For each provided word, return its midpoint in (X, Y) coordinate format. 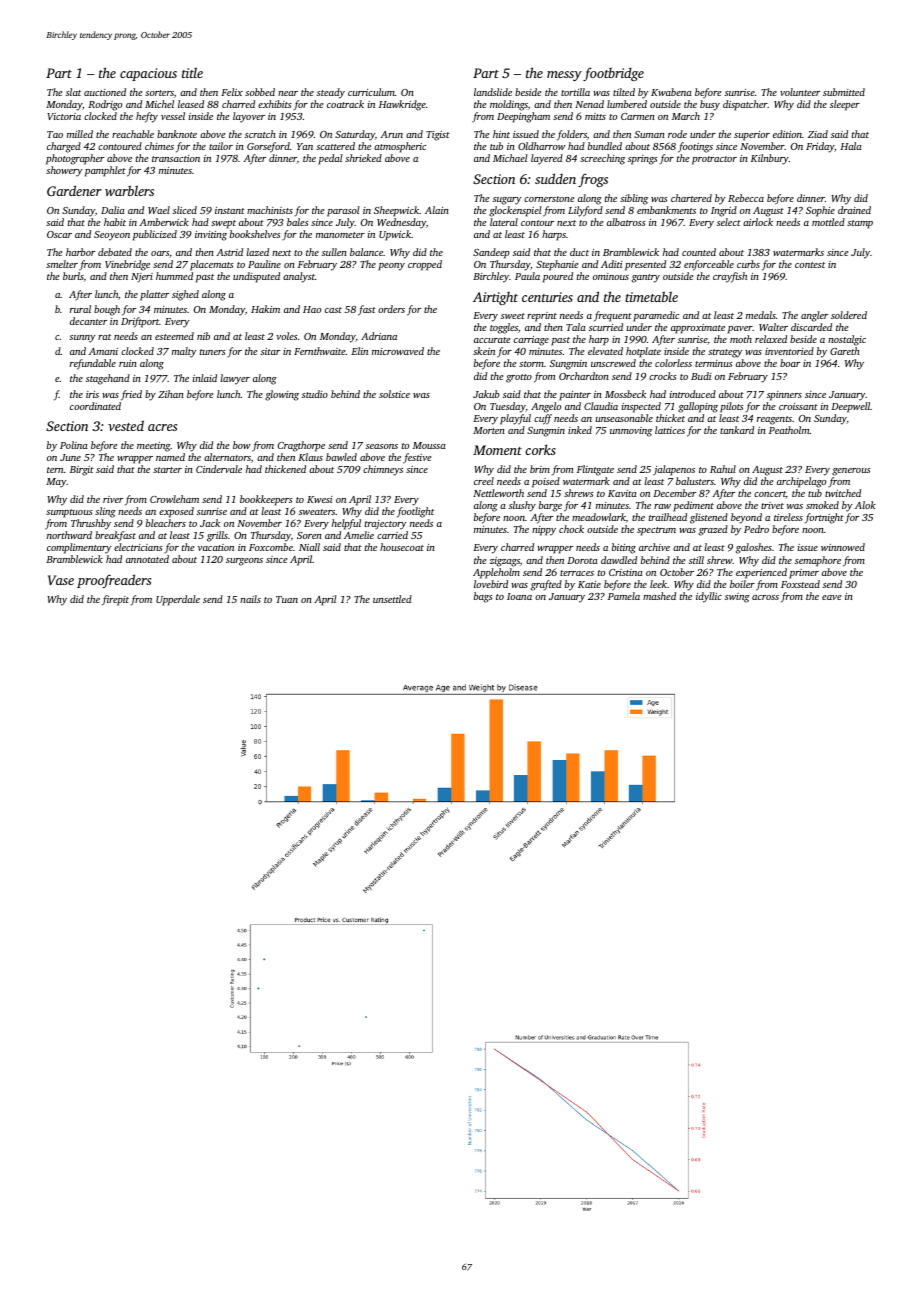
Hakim (265, 309)
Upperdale (178, 600)
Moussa (429, 445)
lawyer (235, 379)
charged (64, 147)
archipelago (801, 482)
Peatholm (789, 430)
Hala (851, 146)
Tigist (438, 136)
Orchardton (584, 376)
